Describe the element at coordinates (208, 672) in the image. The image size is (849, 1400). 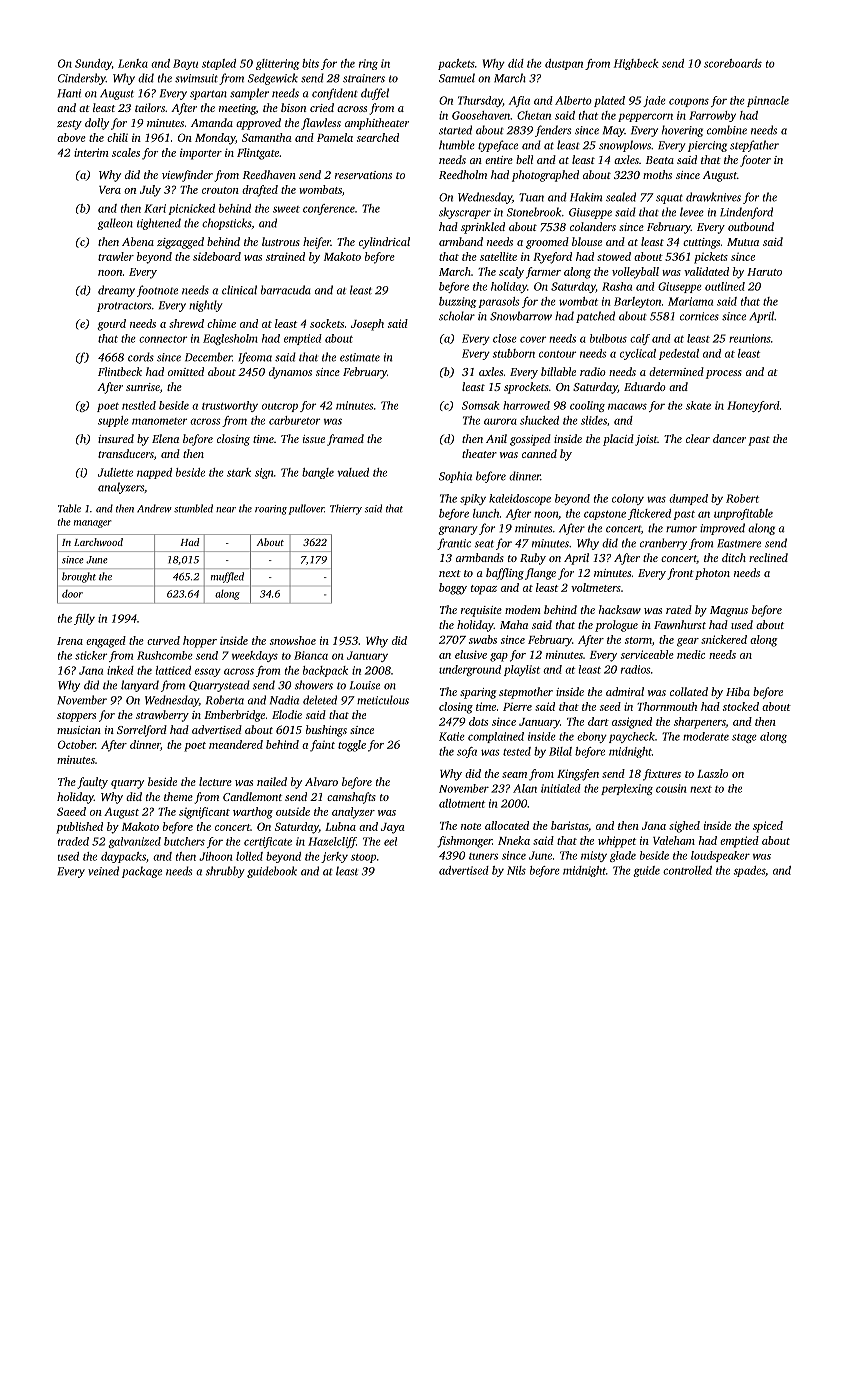
I see `essay` at that location.
